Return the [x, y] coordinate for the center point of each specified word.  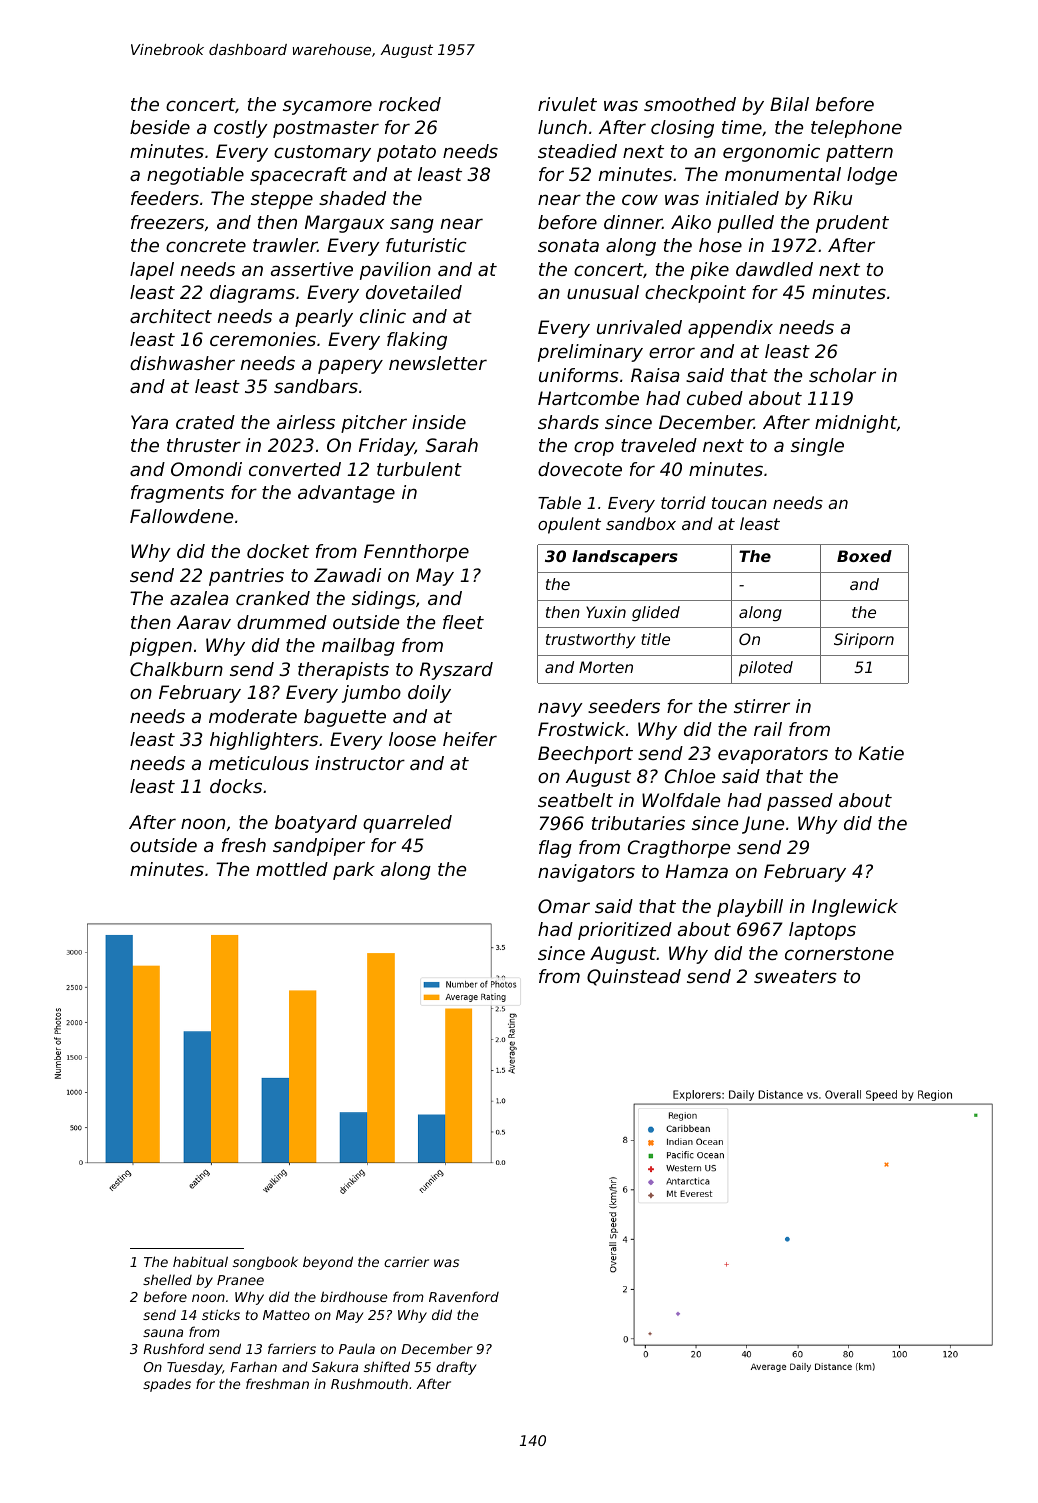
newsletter [438, 363]
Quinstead [634, 977]
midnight [856, 424]
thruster [204, 445]
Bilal [789, 104]
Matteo [286, 1315]
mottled [292, 869]
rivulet [567, 104]
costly [241, 129]
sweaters [795, 976]
